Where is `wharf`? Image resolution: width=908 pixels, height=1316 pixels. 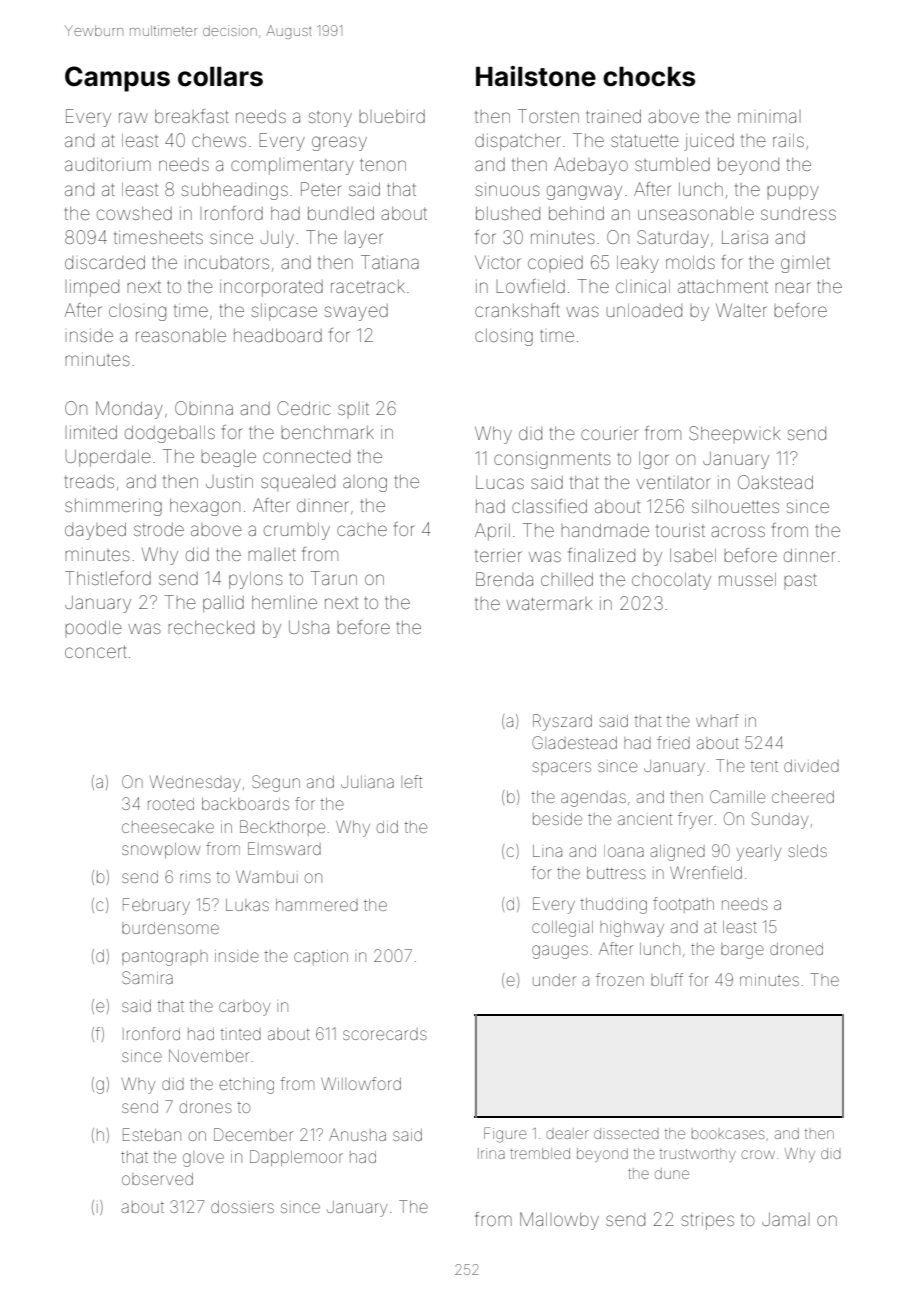 wharf is located at coordinates (717, 720).
